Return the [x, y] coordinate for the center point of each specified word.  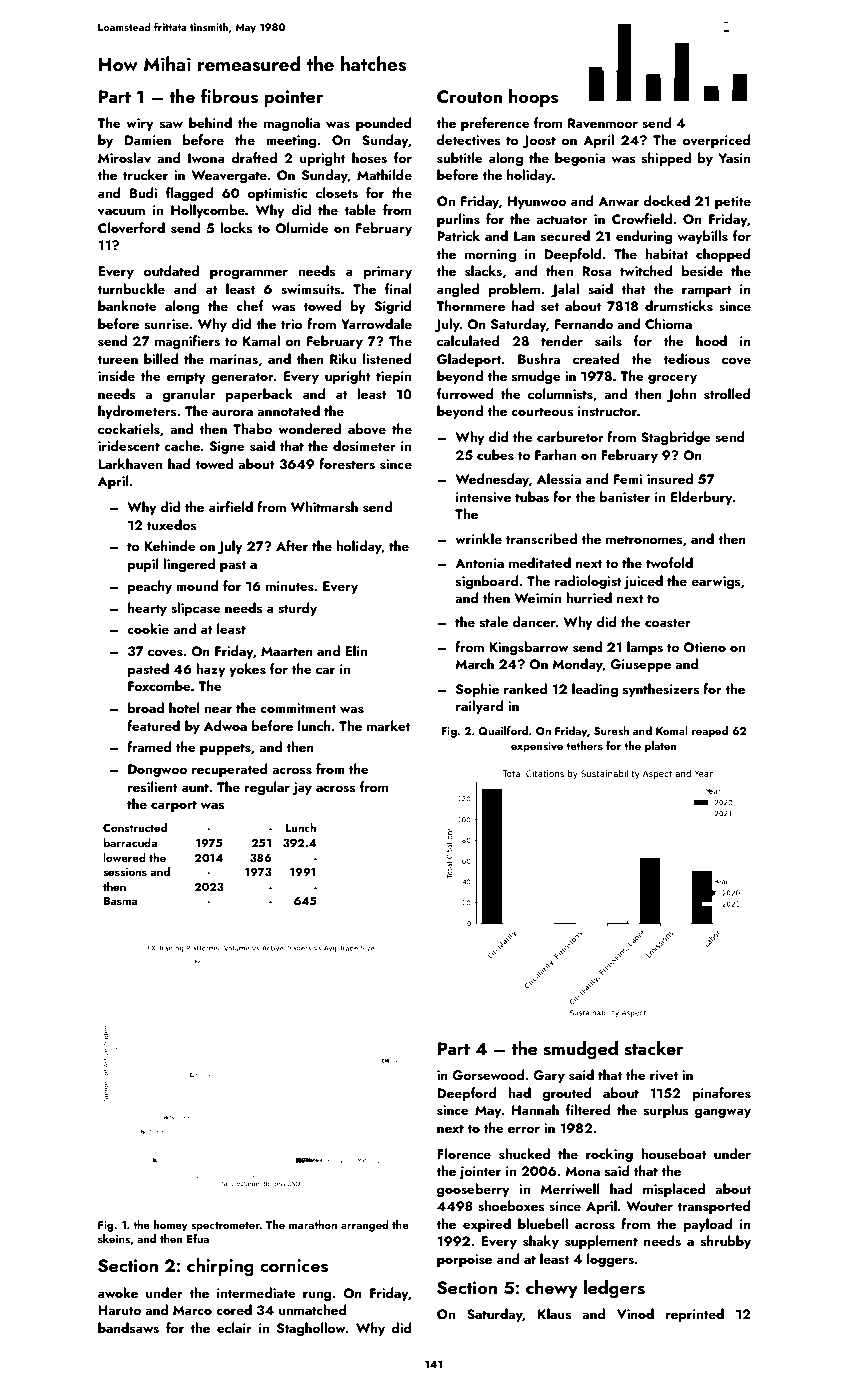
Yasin [734, 158]
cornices [294, 1266]
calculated [468, 340]
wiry [140, 124]
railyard [480, 707]
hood [711, 340]
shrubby [726, 1242]
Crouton [469, 97]
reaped [710, 732]
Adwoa [225, 725]
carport [174, 806]
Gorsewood [488, 1075]
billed [161, 358]
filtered [588, 1109]
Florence [464, 1153]
